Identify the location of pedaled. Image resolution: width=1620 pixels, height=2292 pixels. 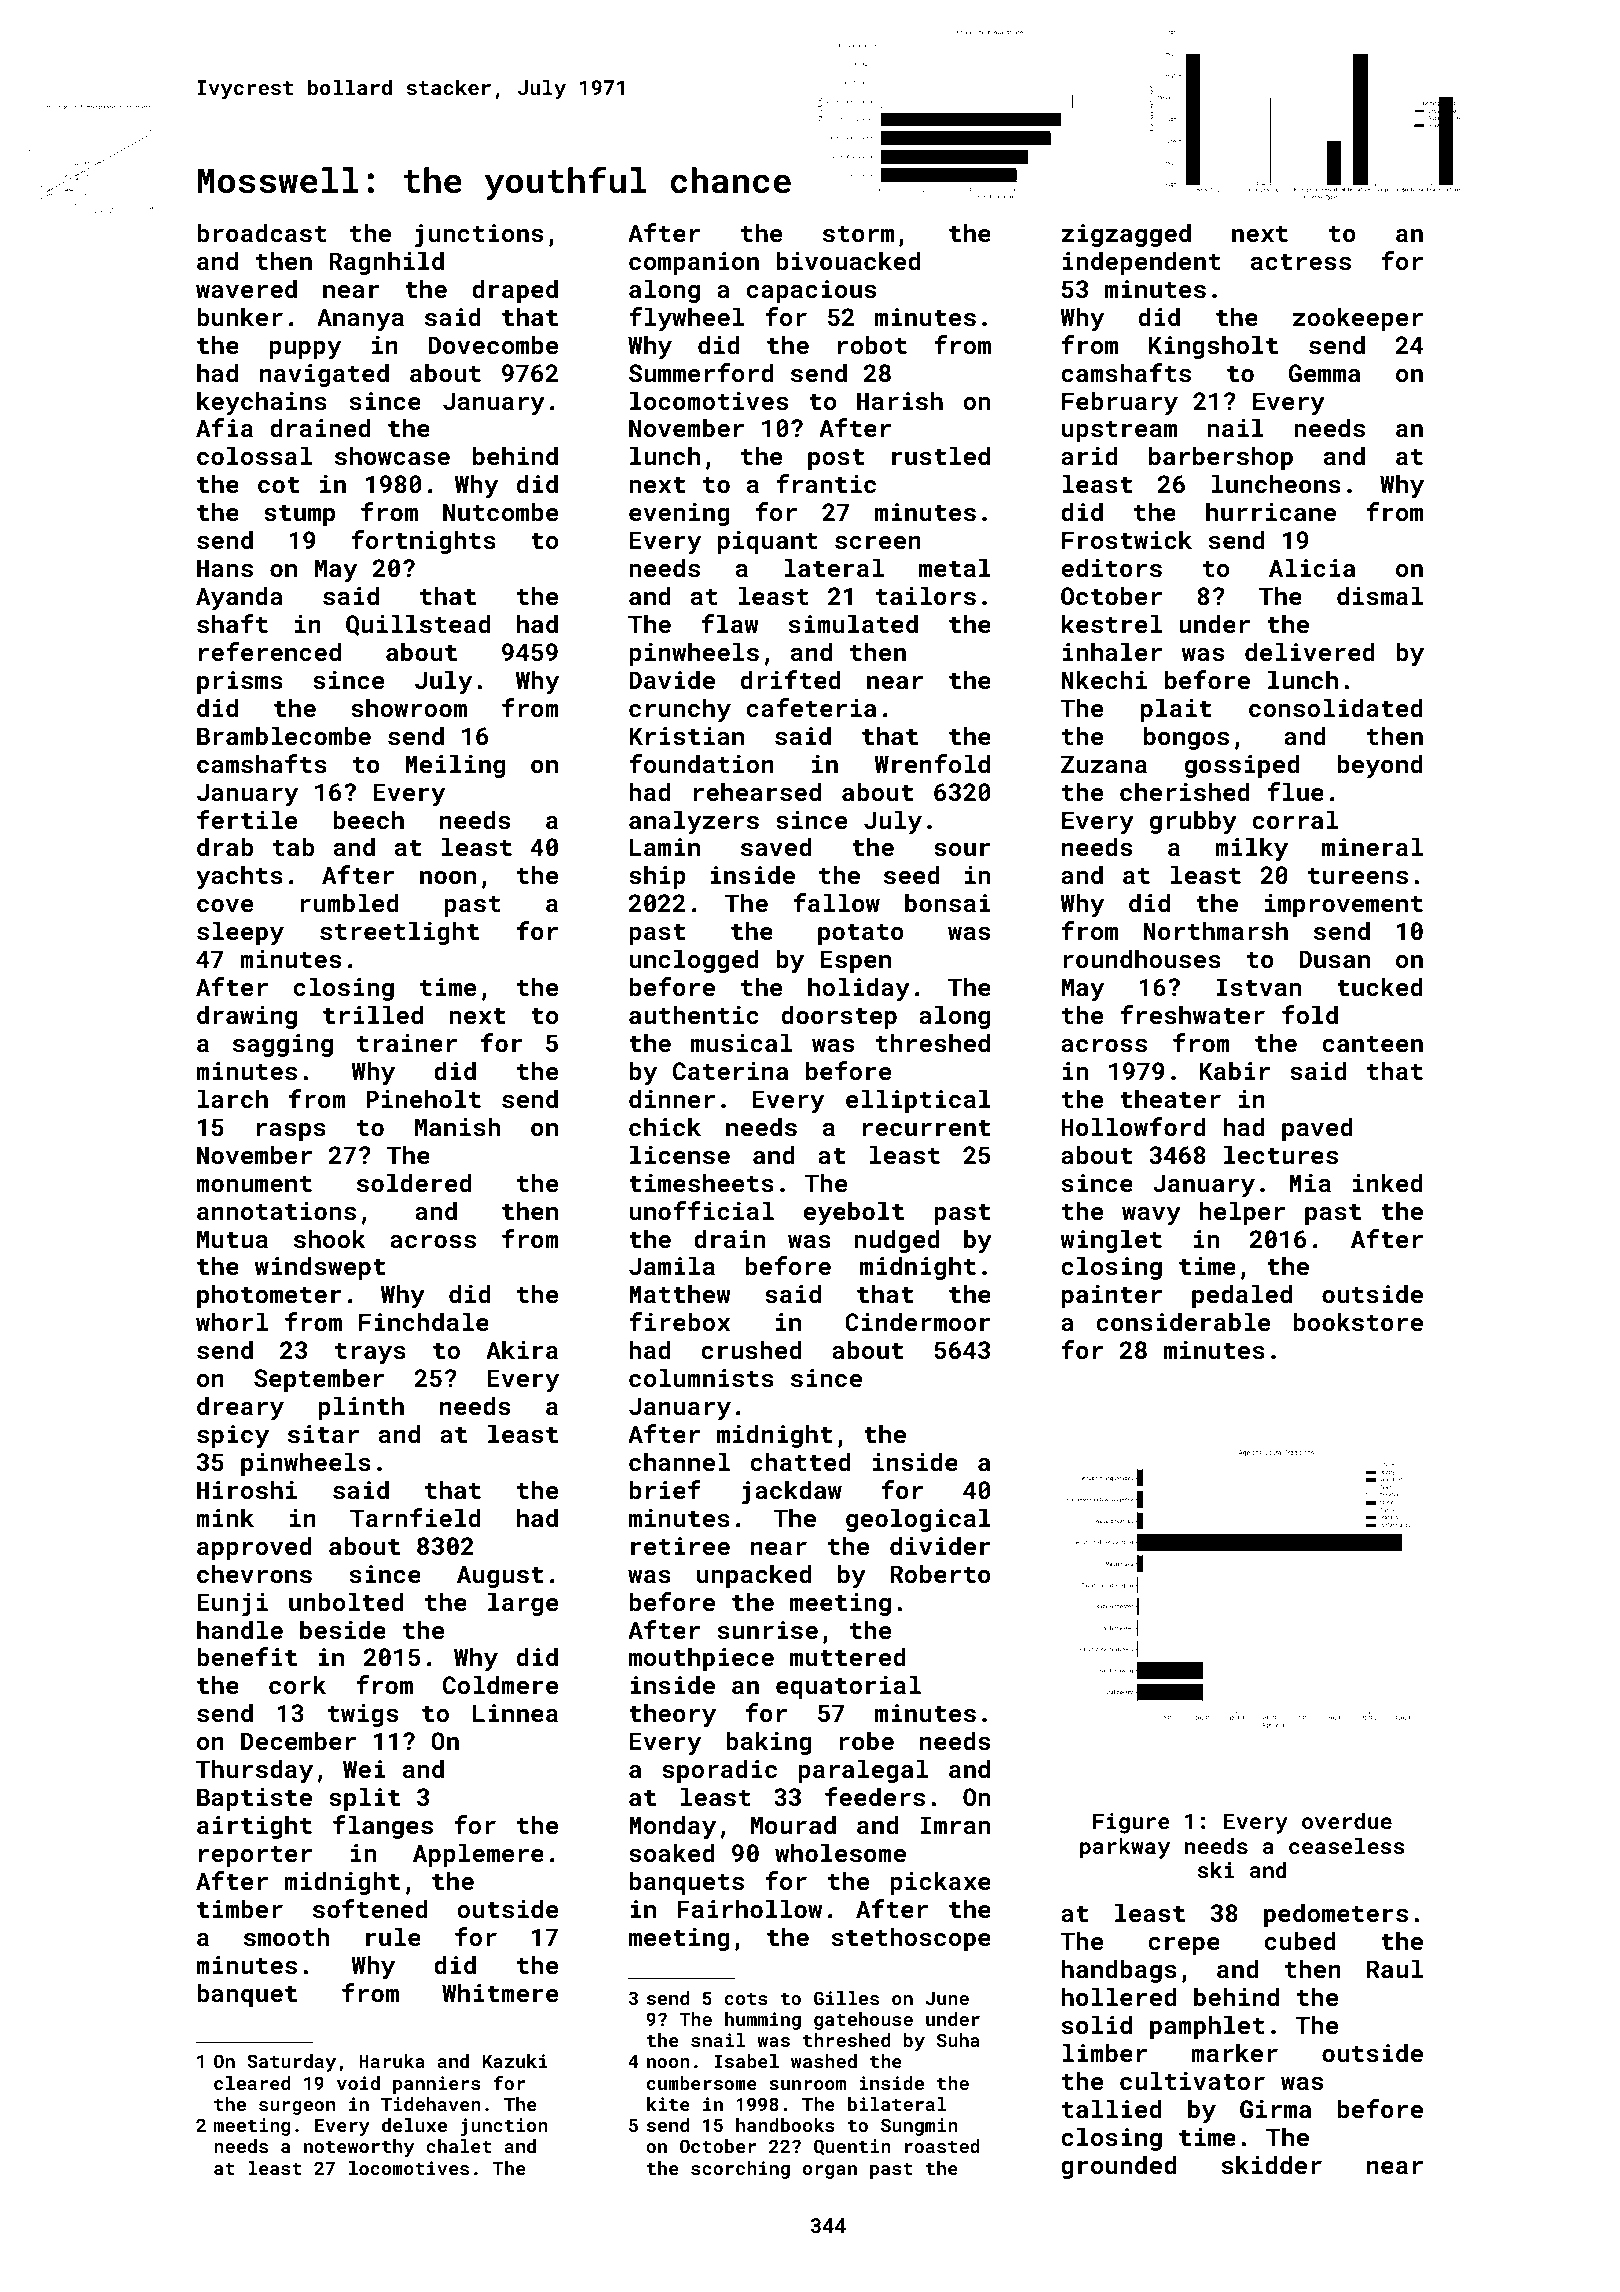
(1242, 1296).
